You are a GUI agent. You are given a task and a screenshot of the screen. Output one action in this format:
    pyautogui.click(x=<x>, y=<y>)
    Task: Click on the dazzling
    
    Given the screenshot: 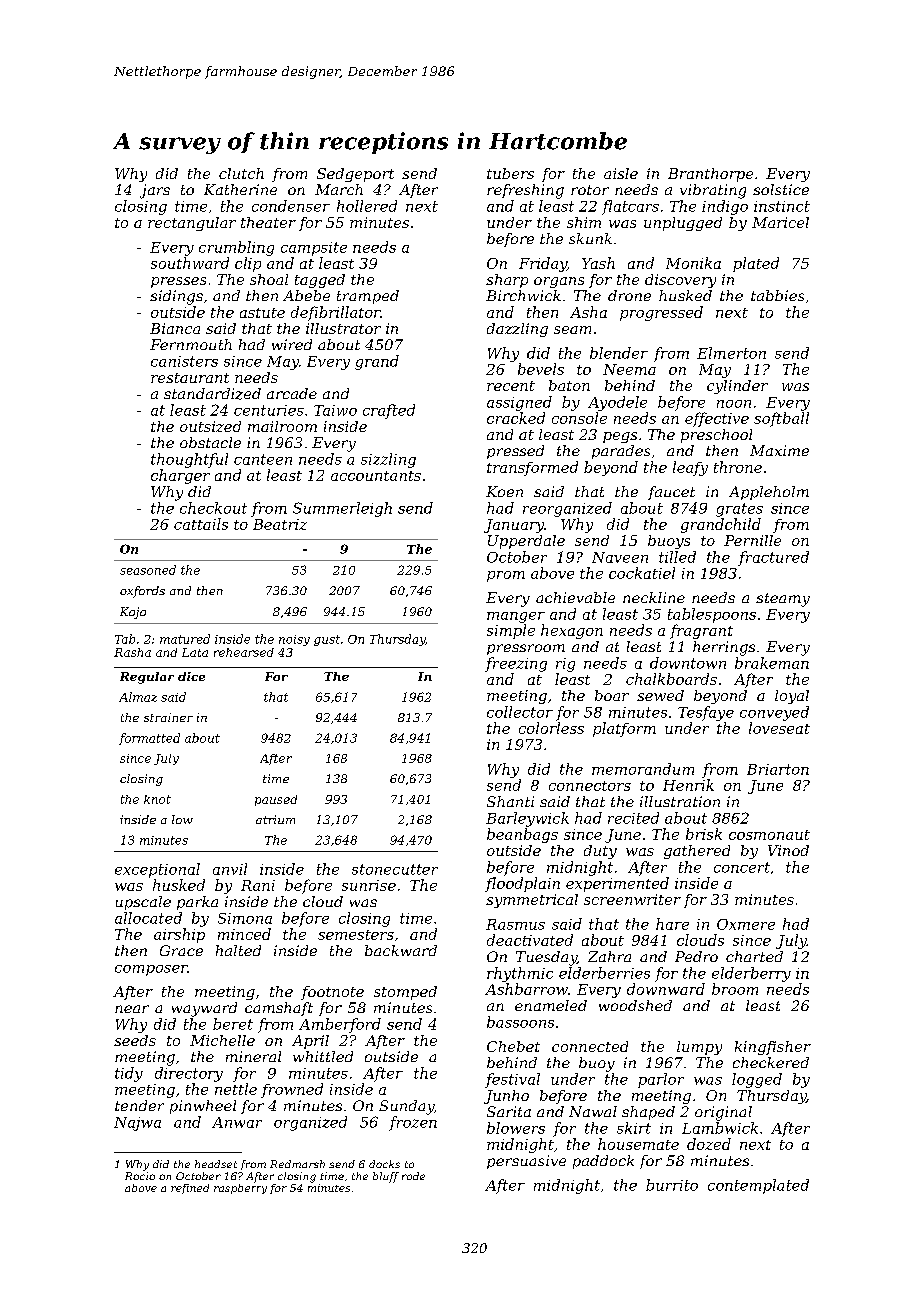 What is the action you would take?
    pyautogui.click(x=517, y=330)
